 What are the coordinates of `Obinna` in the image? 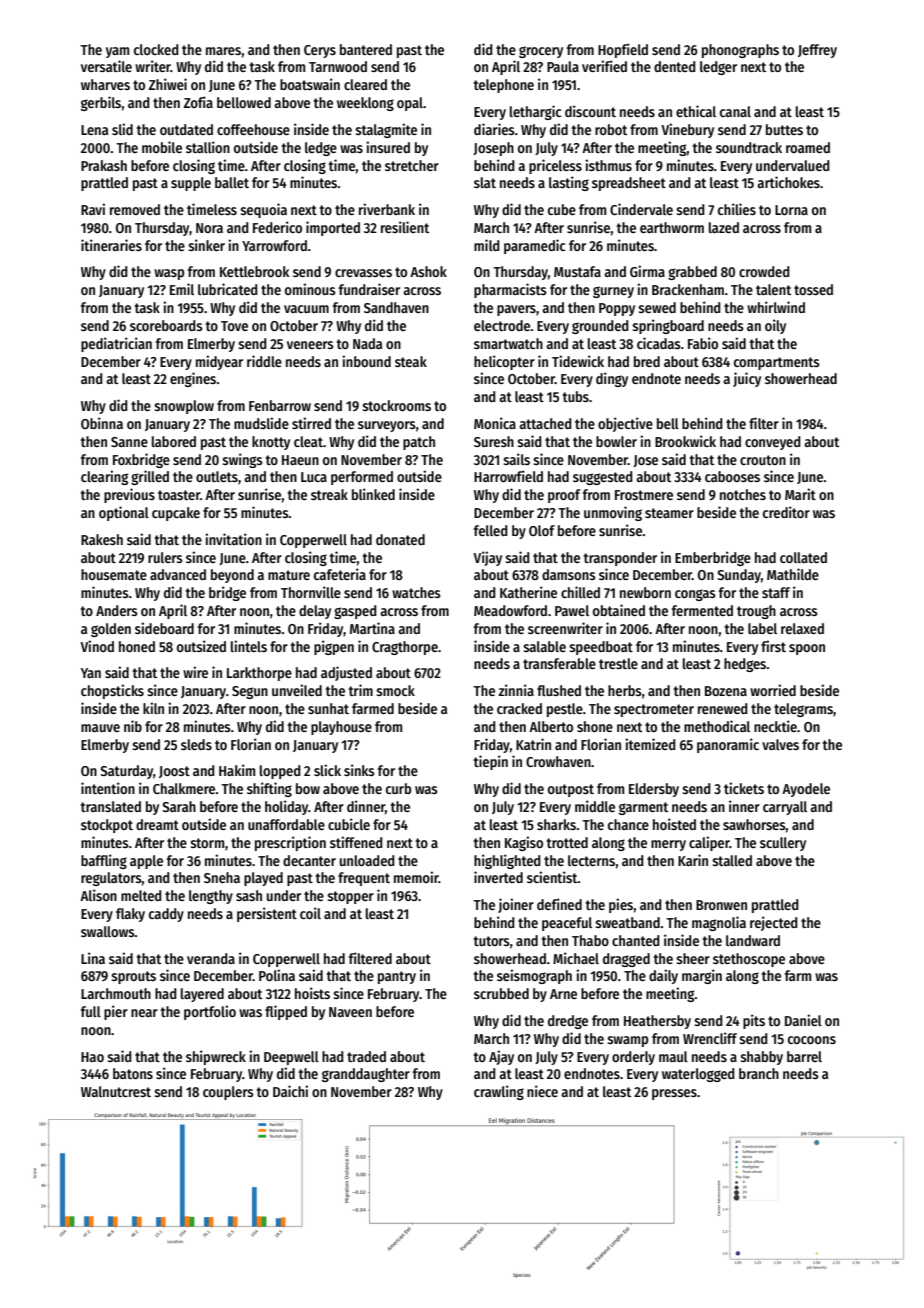 It's located at (102, 423).
